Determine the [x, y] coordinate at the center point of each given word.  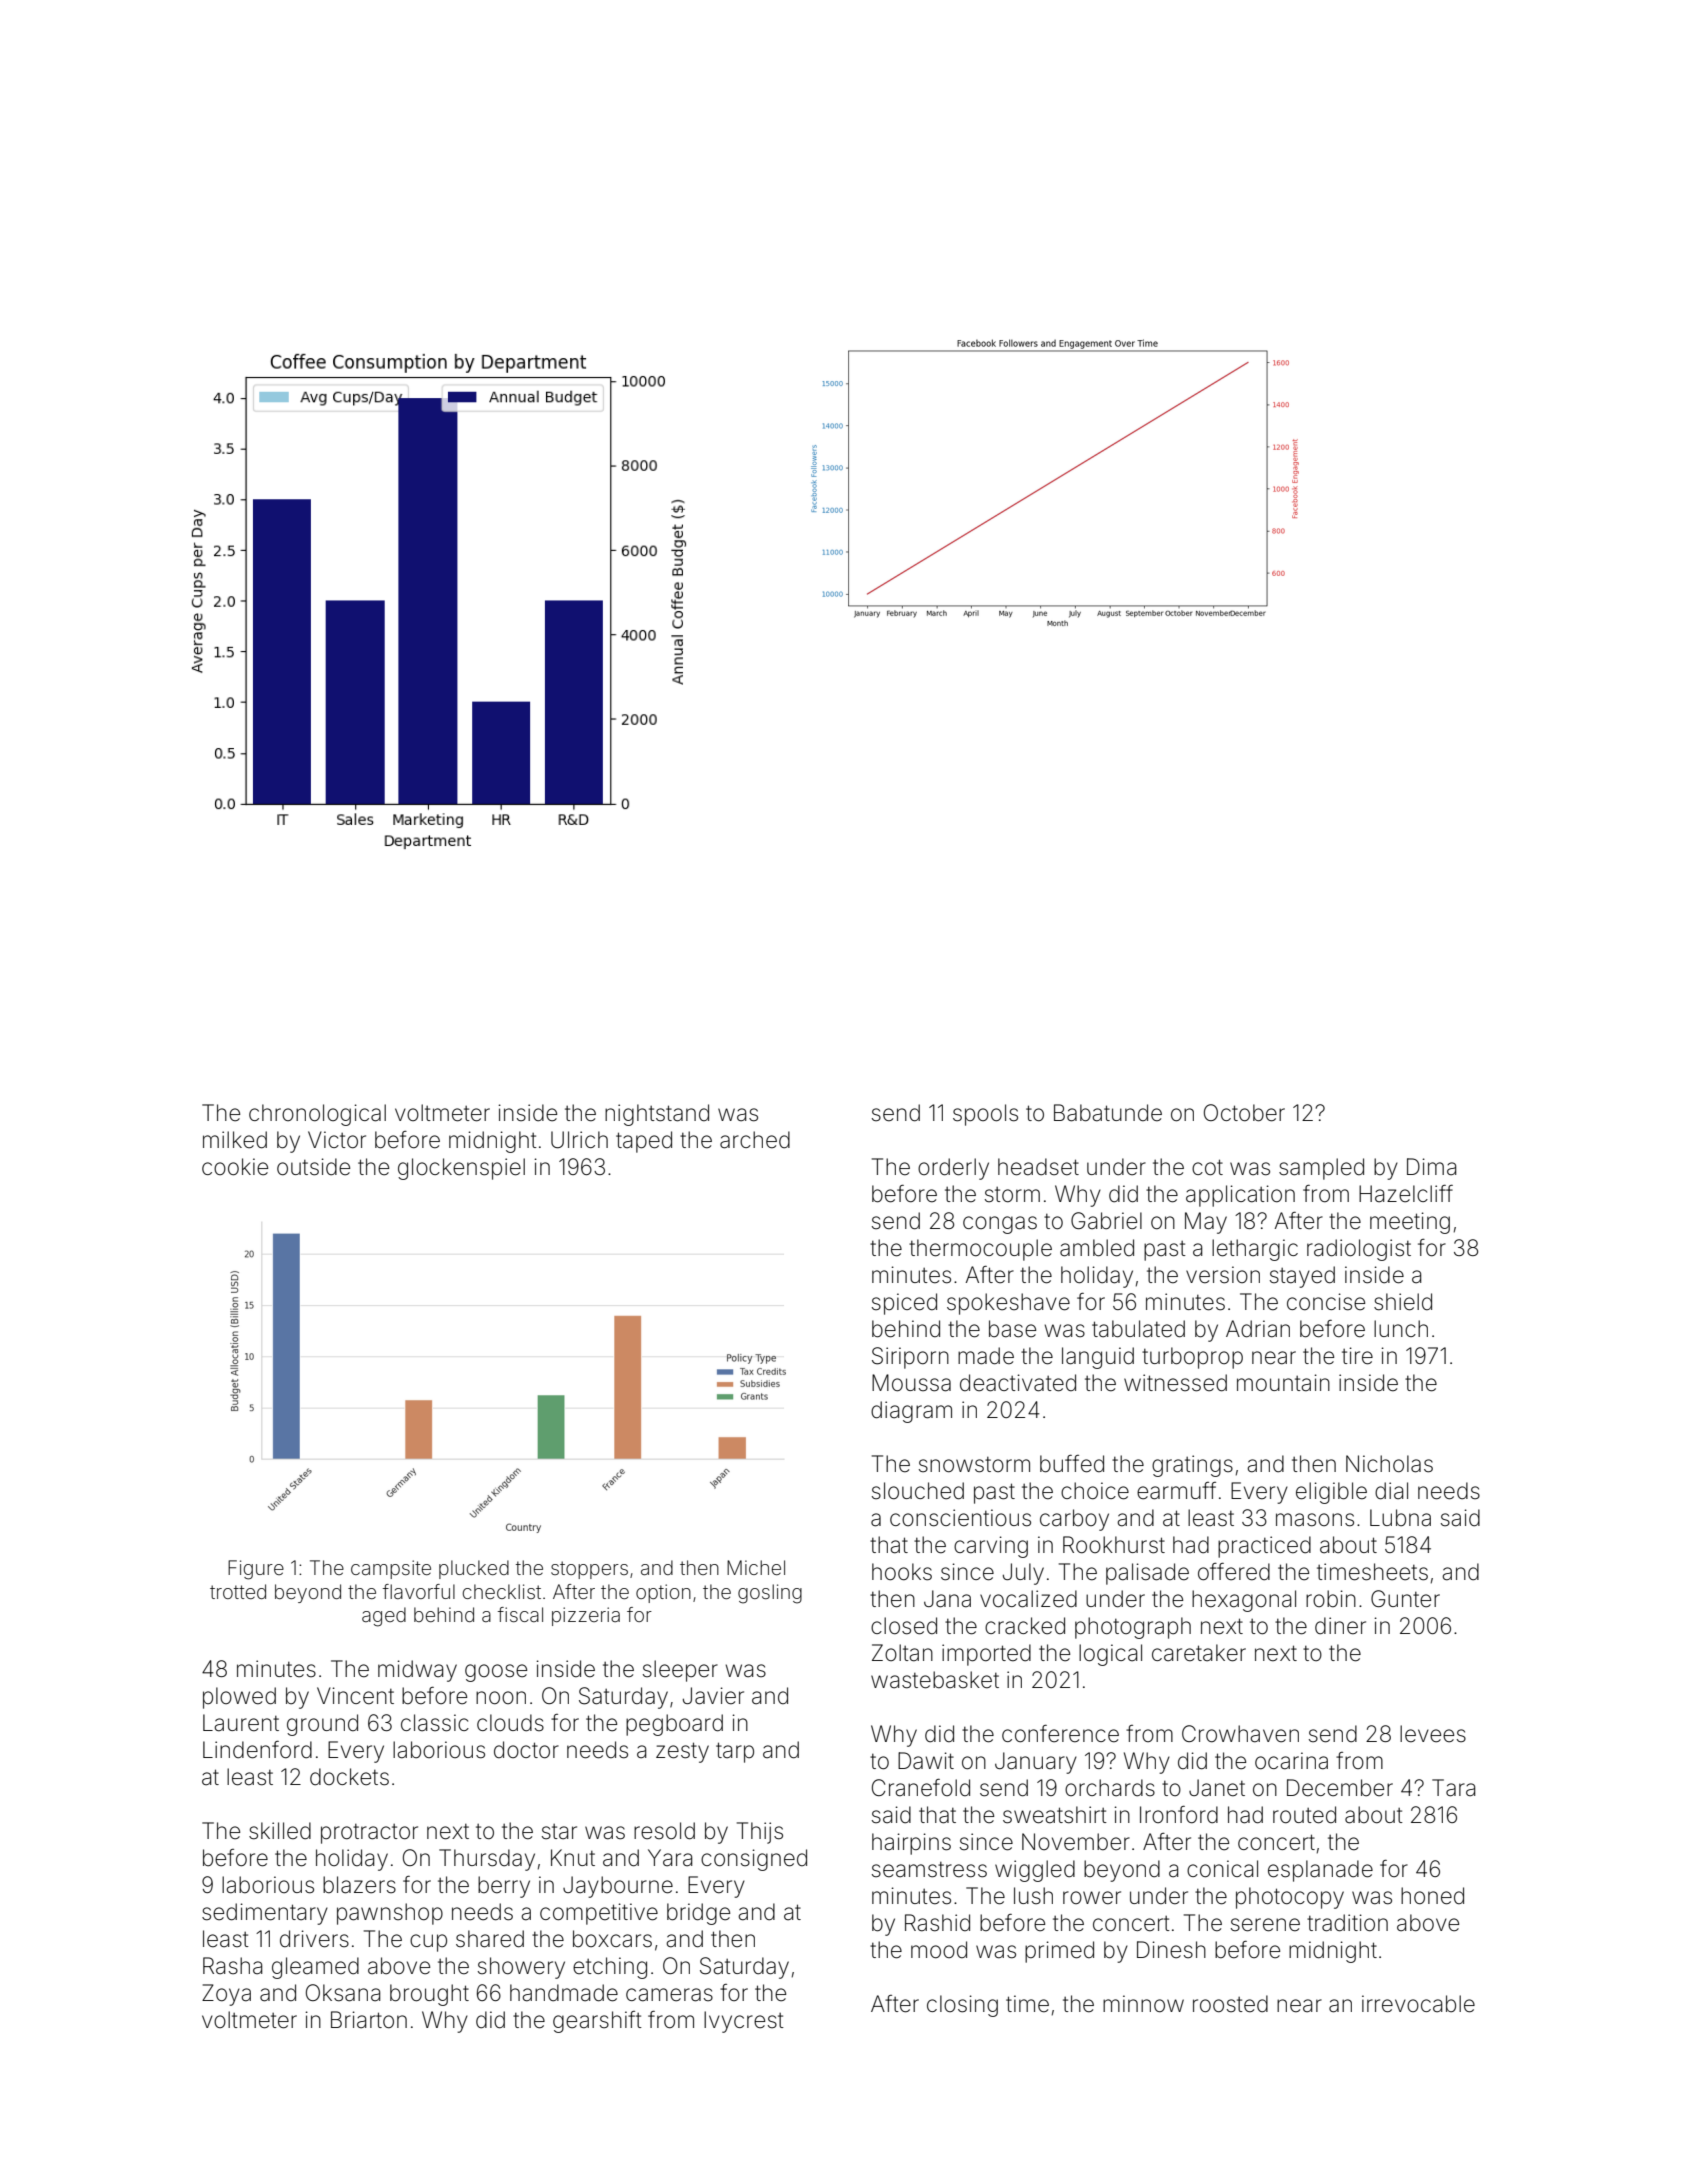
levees [1433, 1734]
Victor [337, 1140]
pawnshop [390, 1914]
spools [985, 1115]
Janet [1217, 1788]
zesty [682, 1752]
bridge [698, 1914]
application [1240, 1196]
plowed [239, 1698]
